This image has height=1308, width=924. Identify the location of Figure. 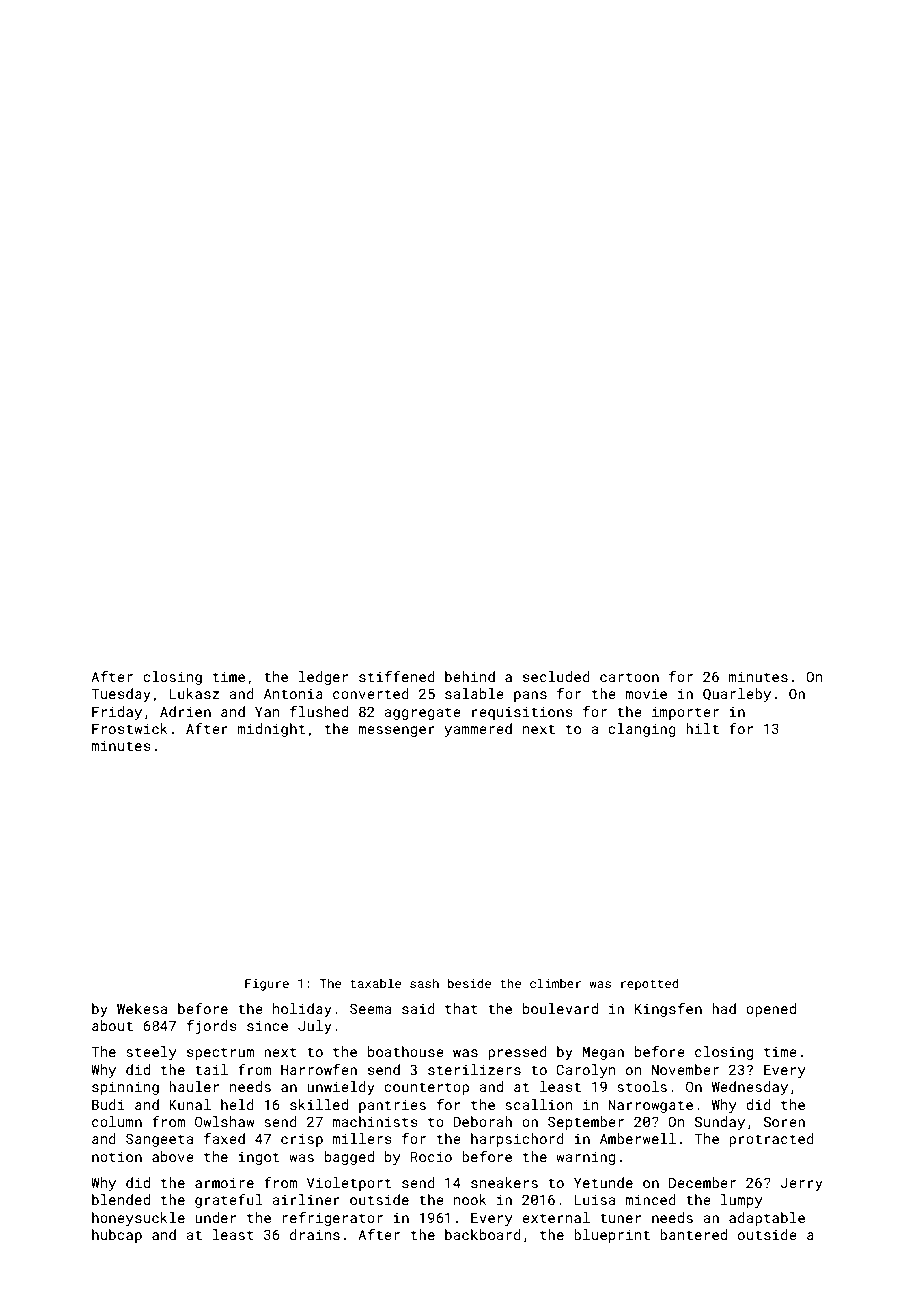
(267, 985).
